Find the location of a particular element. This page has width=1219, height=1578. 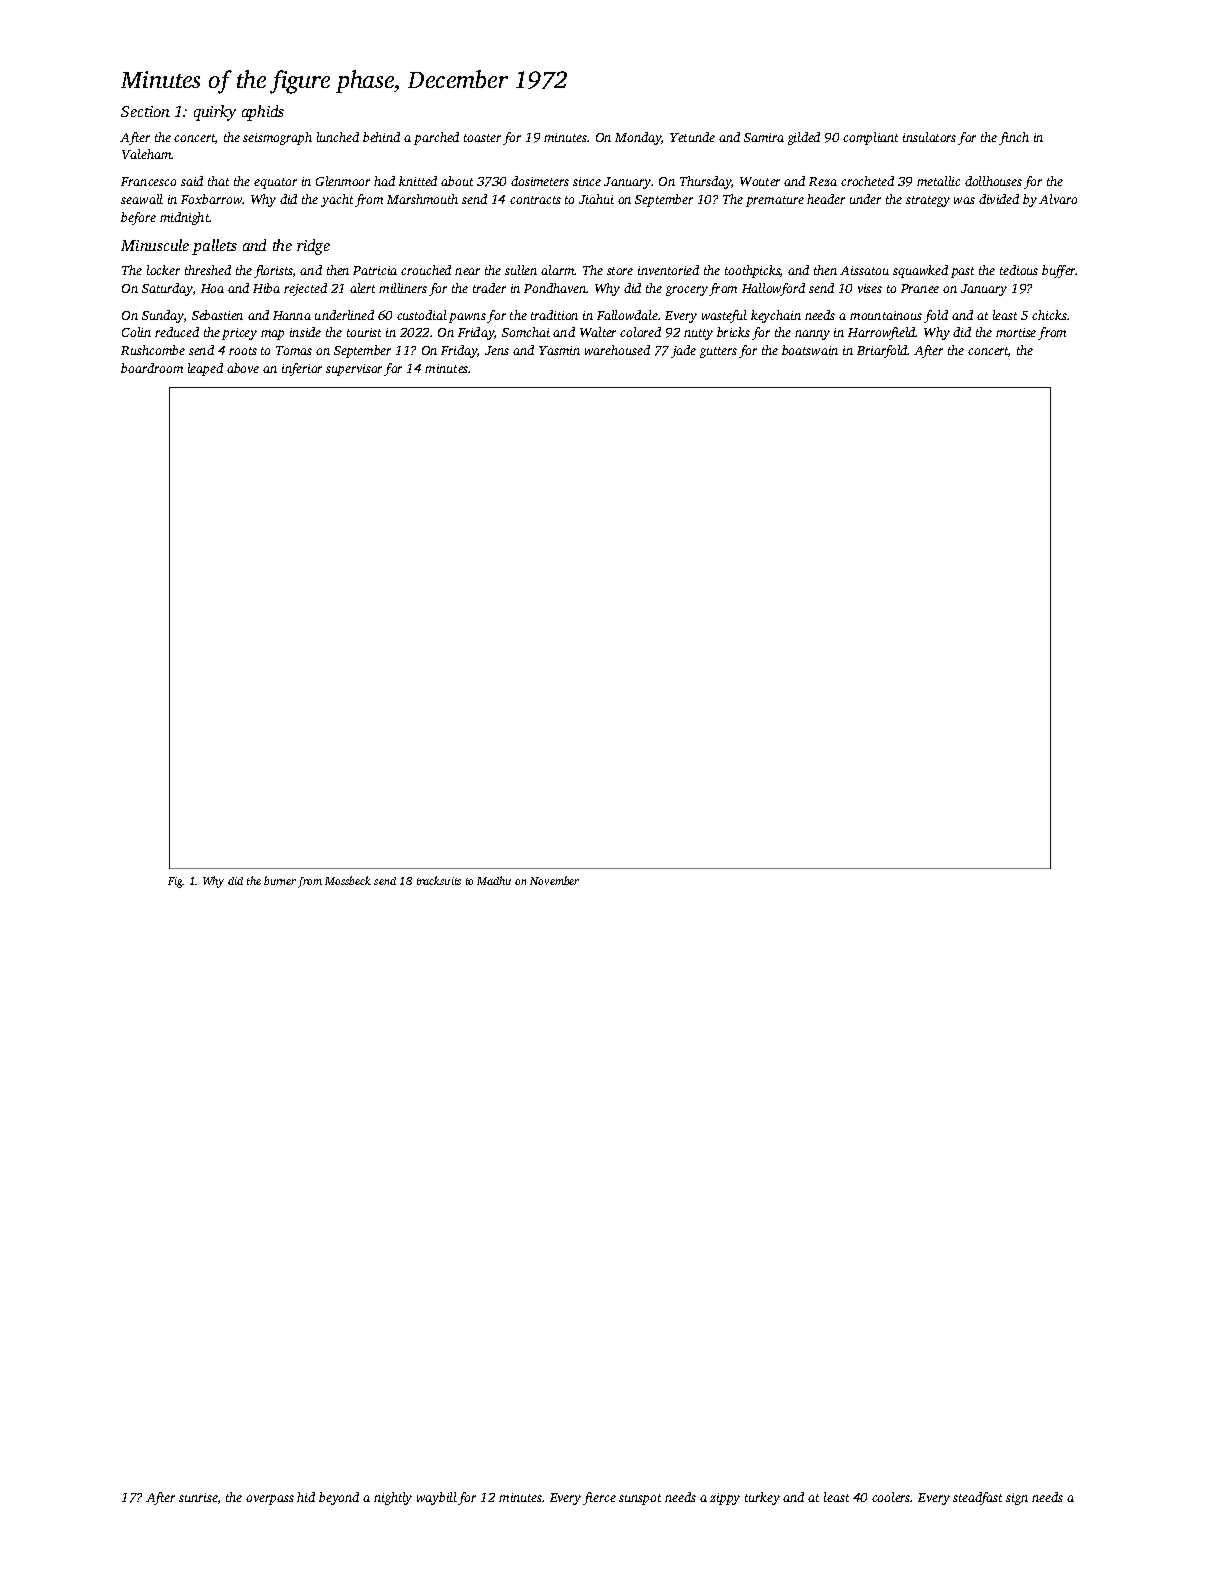

burner is located at coordinates (280, 880).
